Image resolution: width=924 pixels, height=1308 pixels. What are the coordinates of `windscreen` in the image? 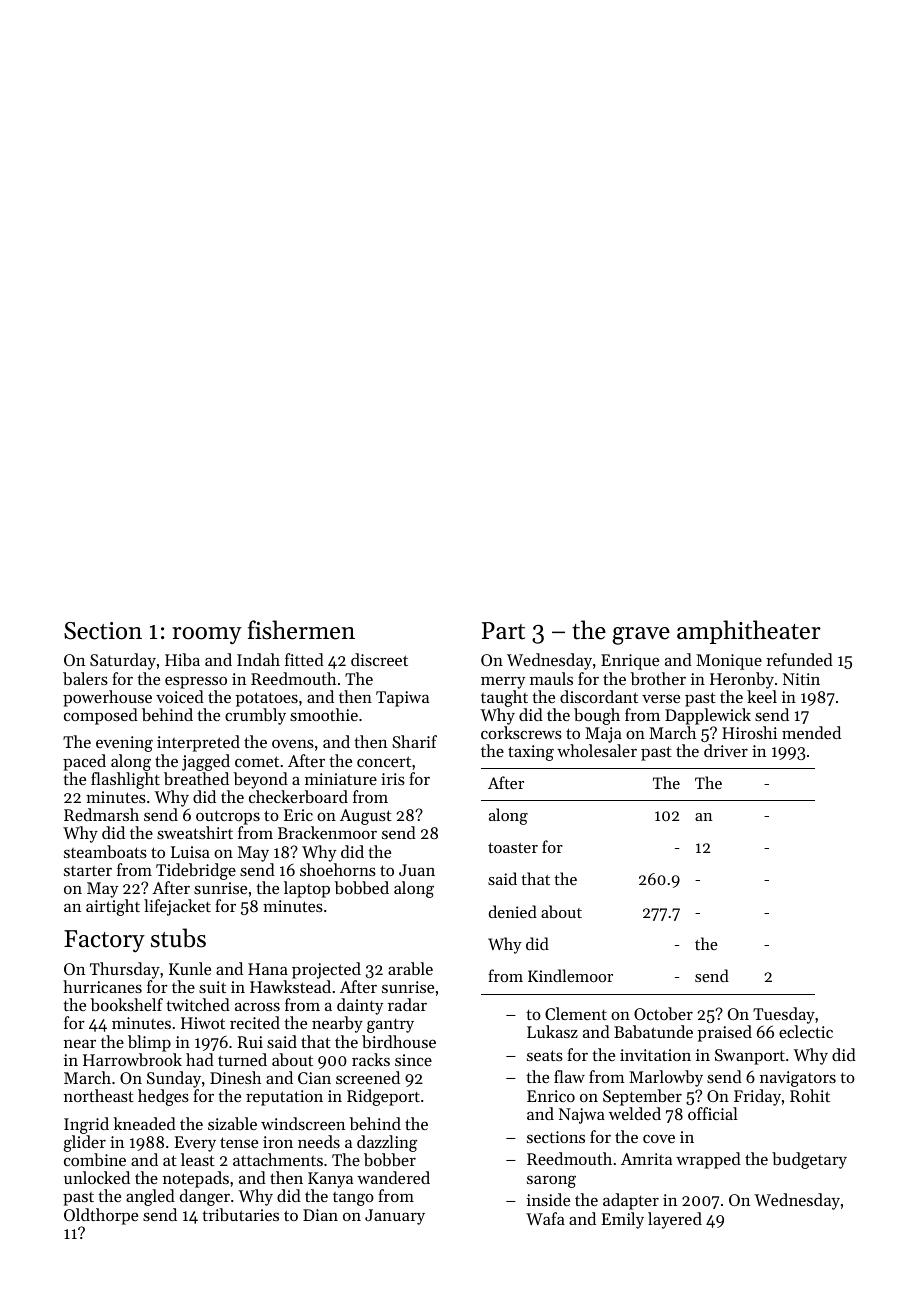 It's located at (303, 1123).
